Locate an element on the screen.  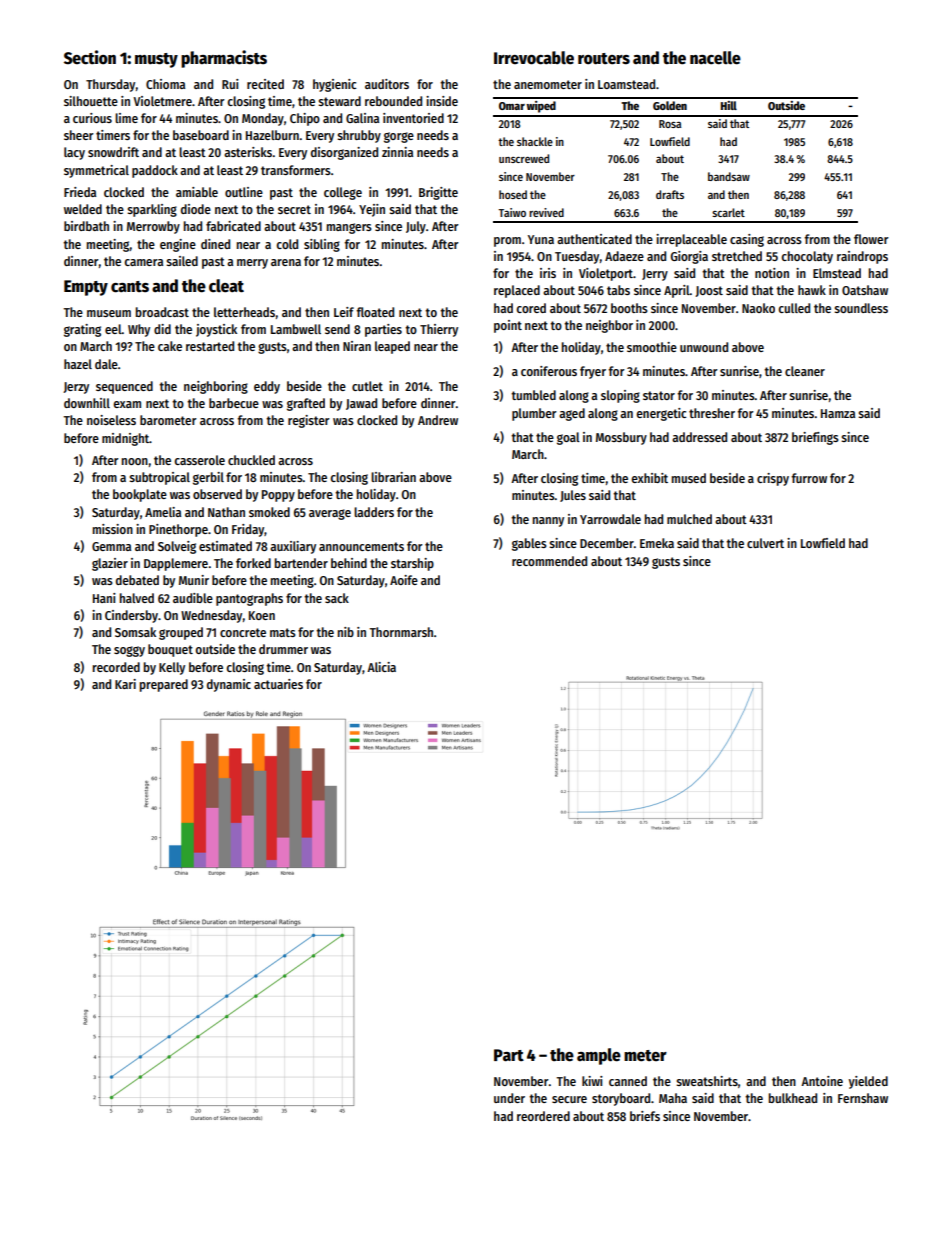
culvert is located at coordinates (765, 543).
